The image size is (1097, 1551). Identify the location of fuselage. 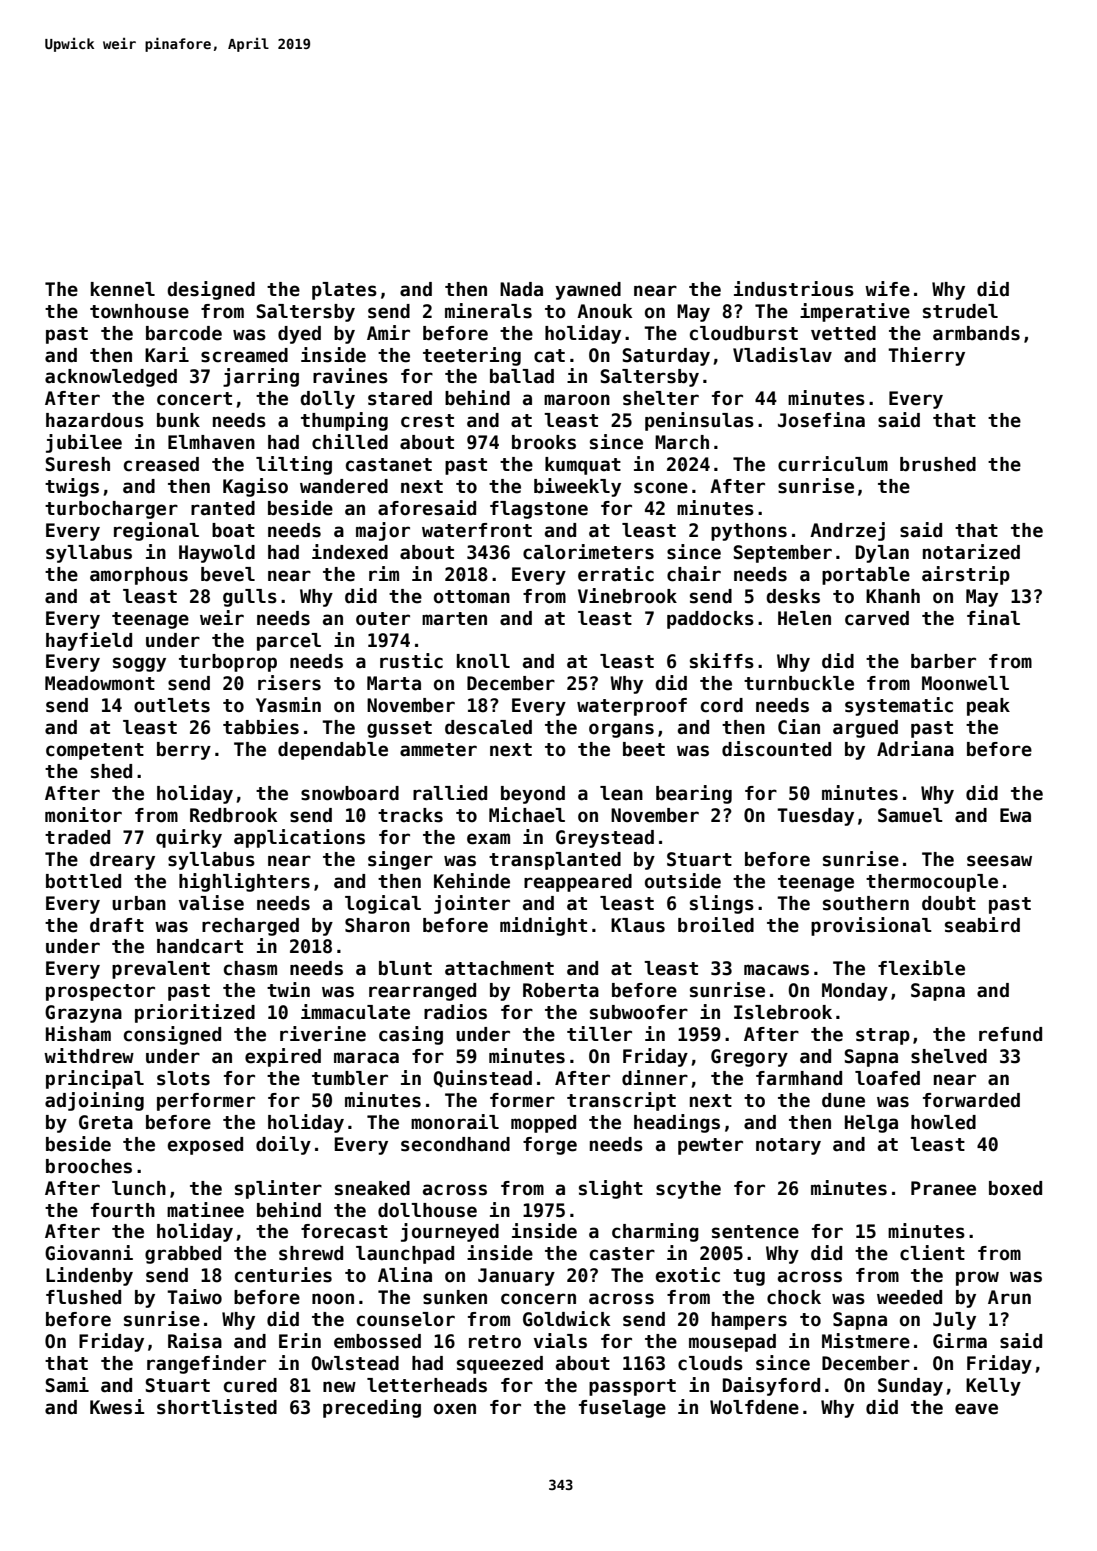
(622, 1409).
